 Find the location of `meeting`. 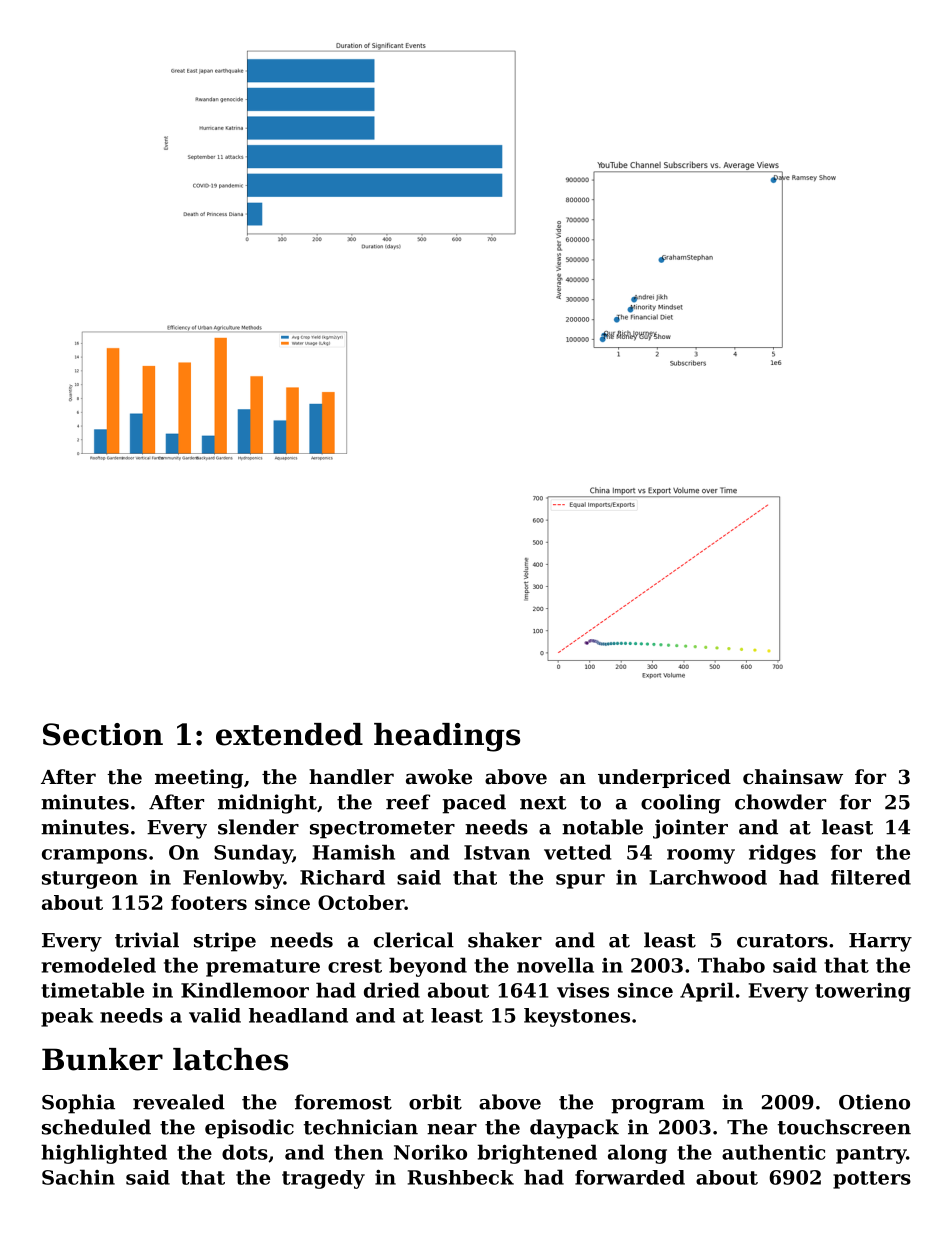

meeting is located at coordinates (199, 779).
